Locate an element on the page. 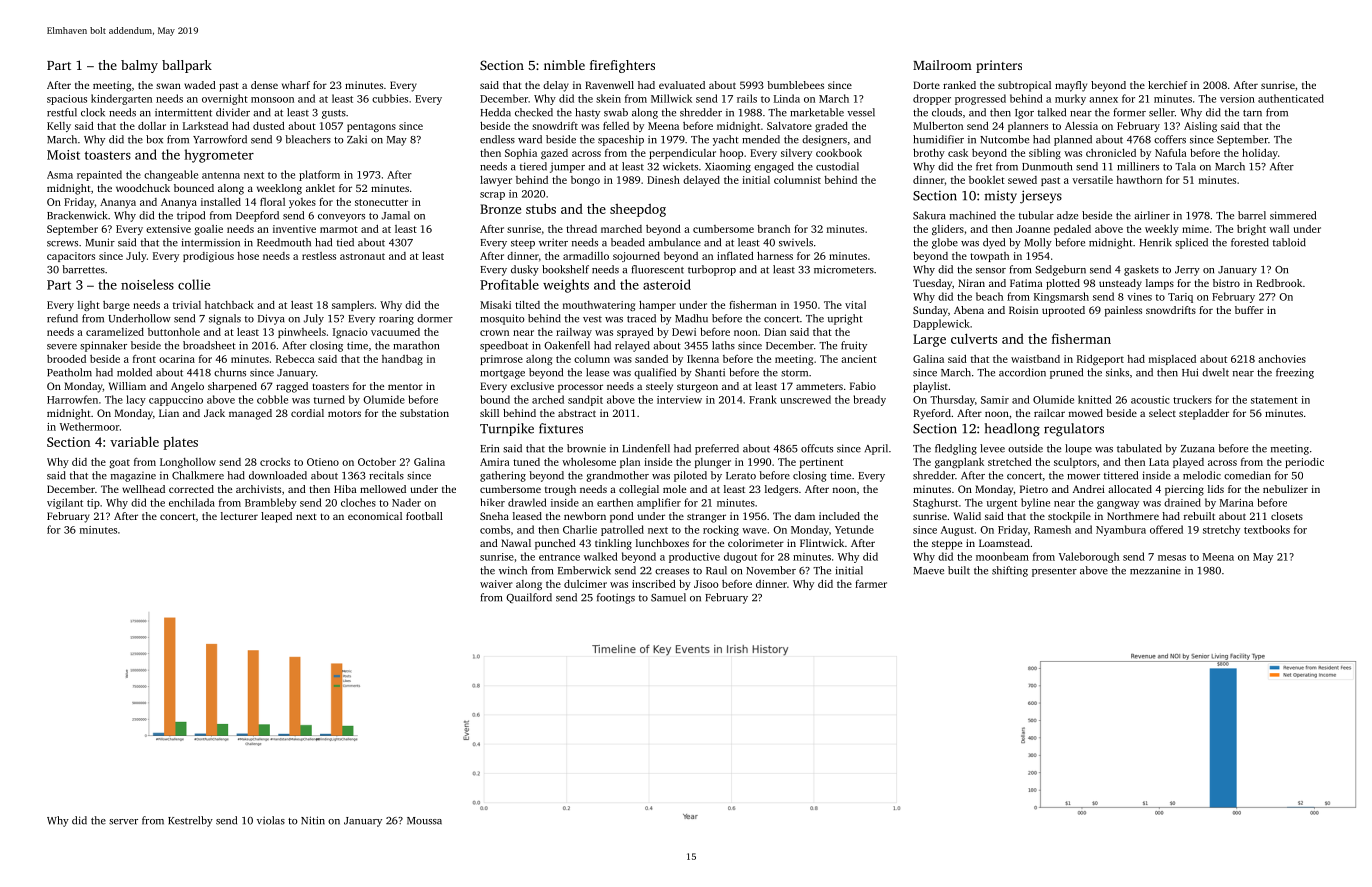  footings is located at coordinates (616, 598).
